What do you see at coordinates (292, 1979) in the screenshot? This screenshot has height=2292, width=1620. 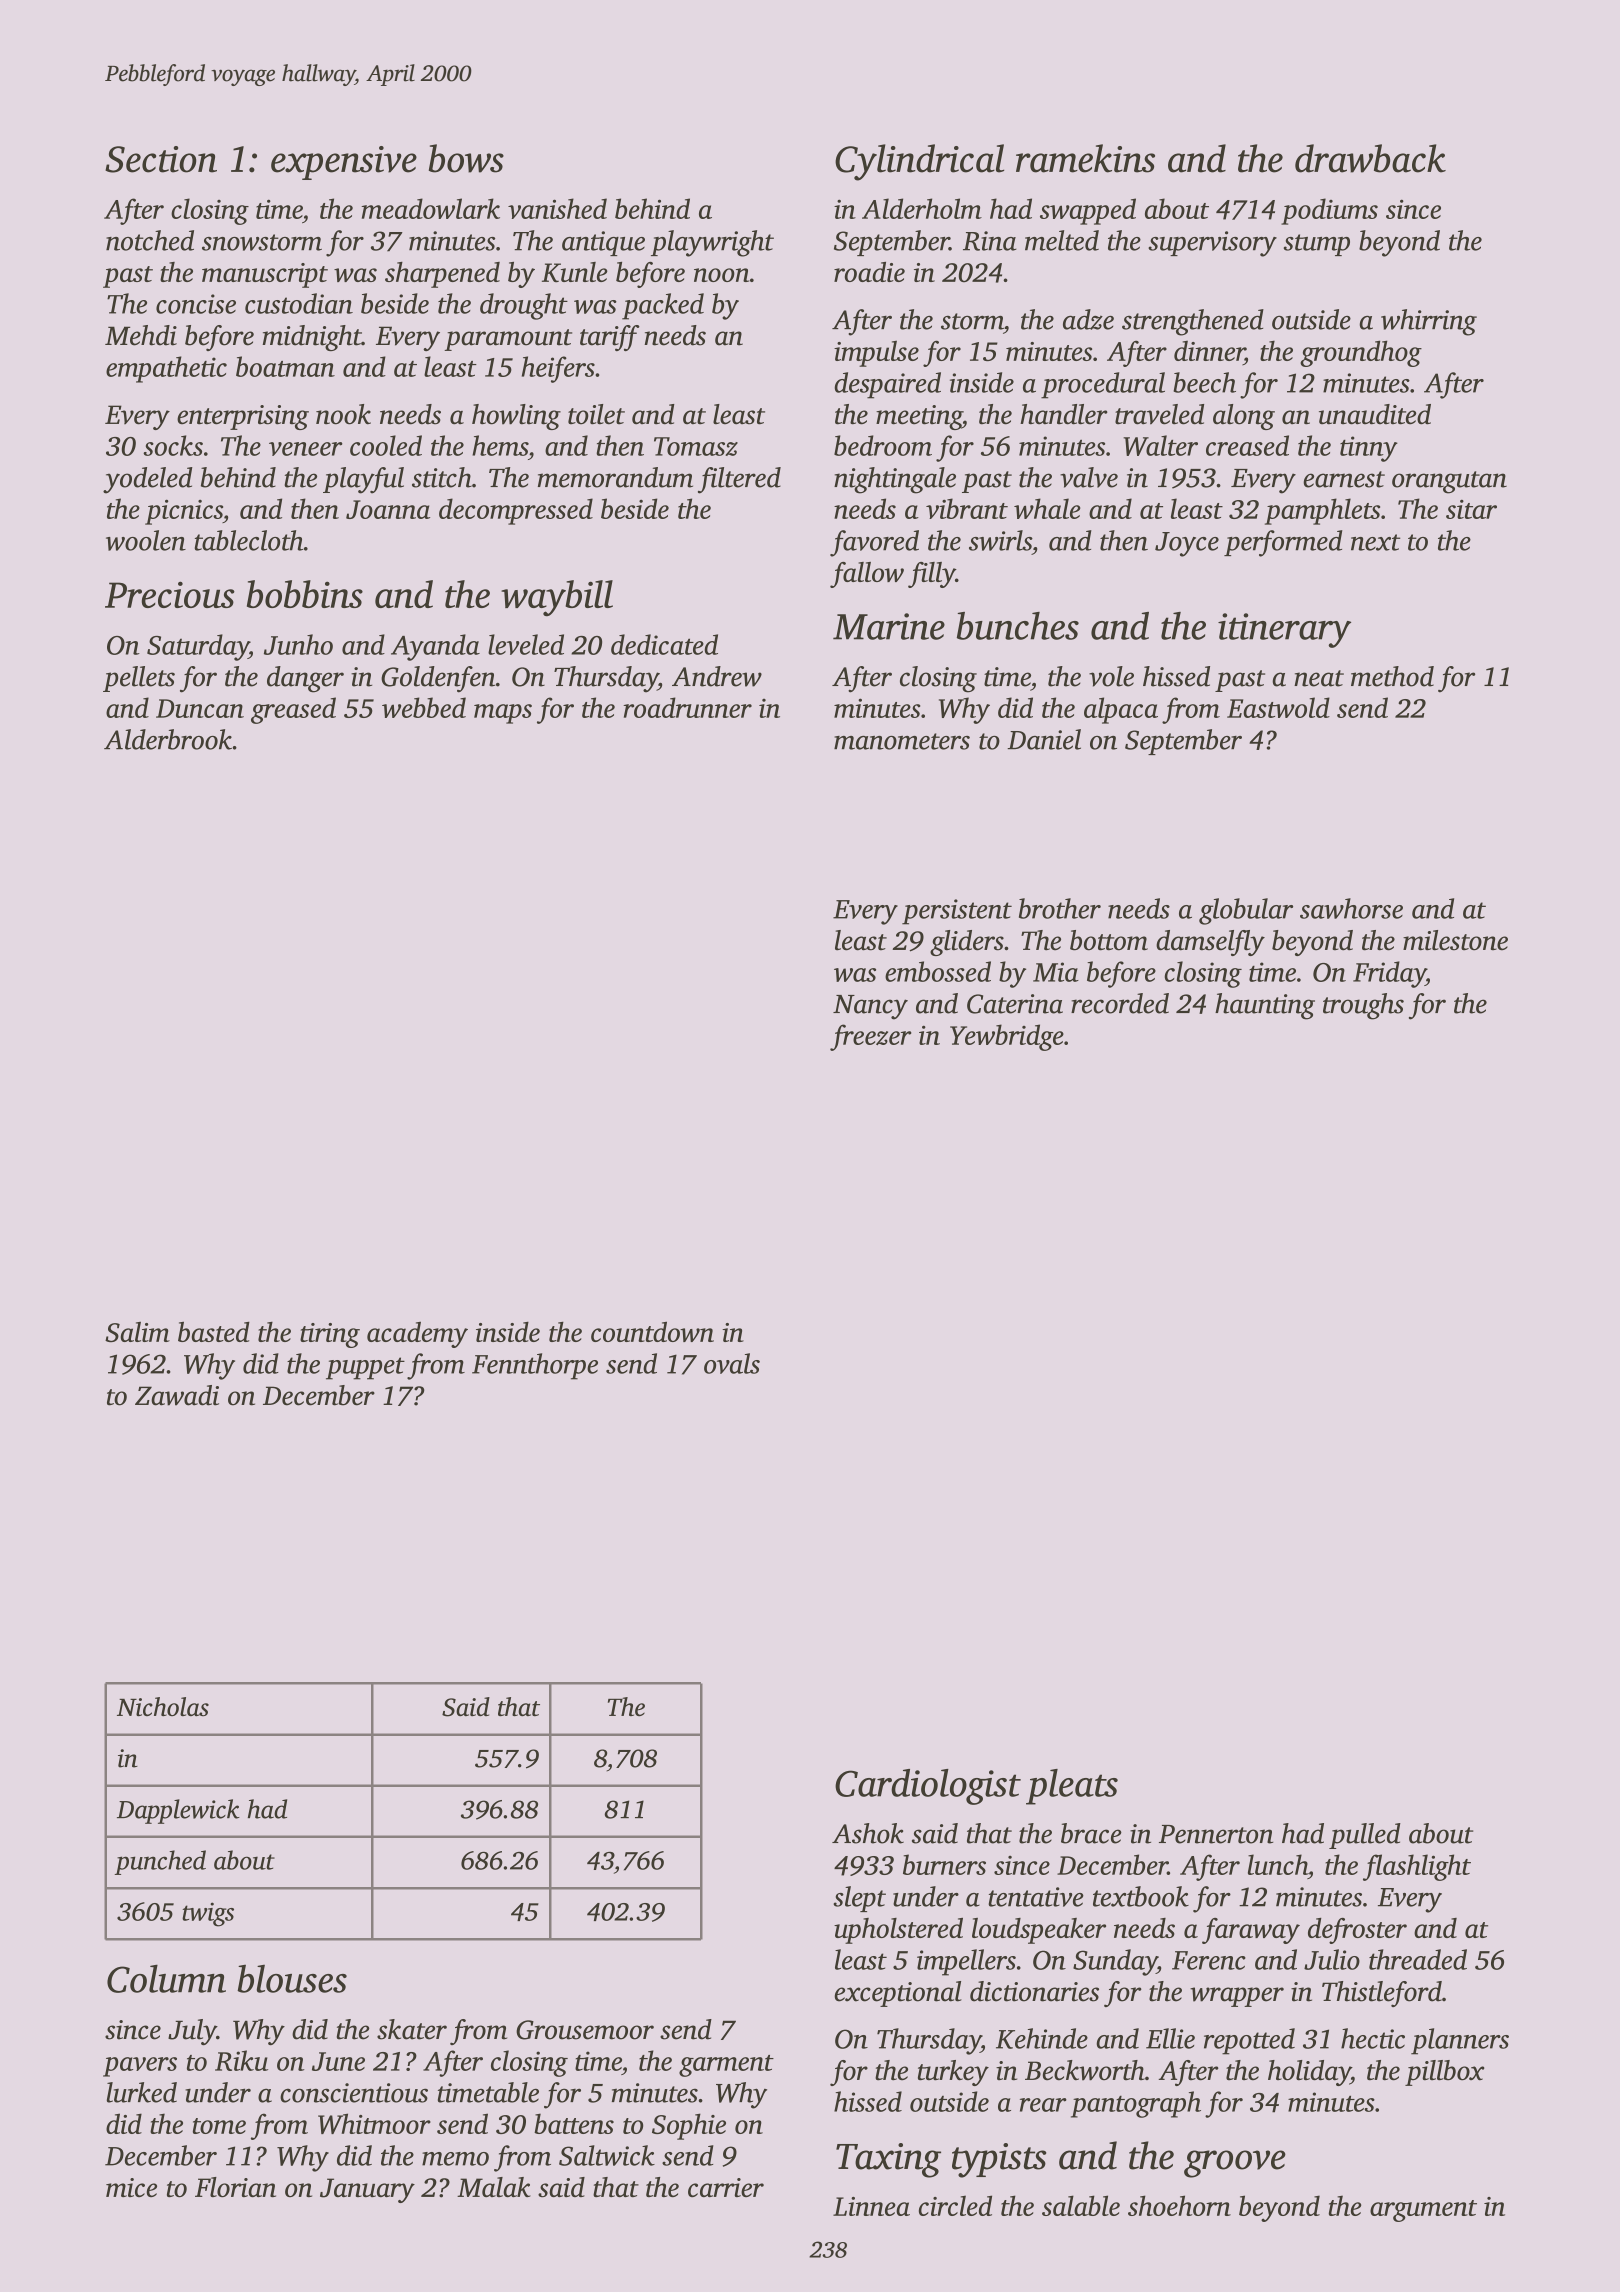 I see `blouses` at bounding box center [292, 1979].
